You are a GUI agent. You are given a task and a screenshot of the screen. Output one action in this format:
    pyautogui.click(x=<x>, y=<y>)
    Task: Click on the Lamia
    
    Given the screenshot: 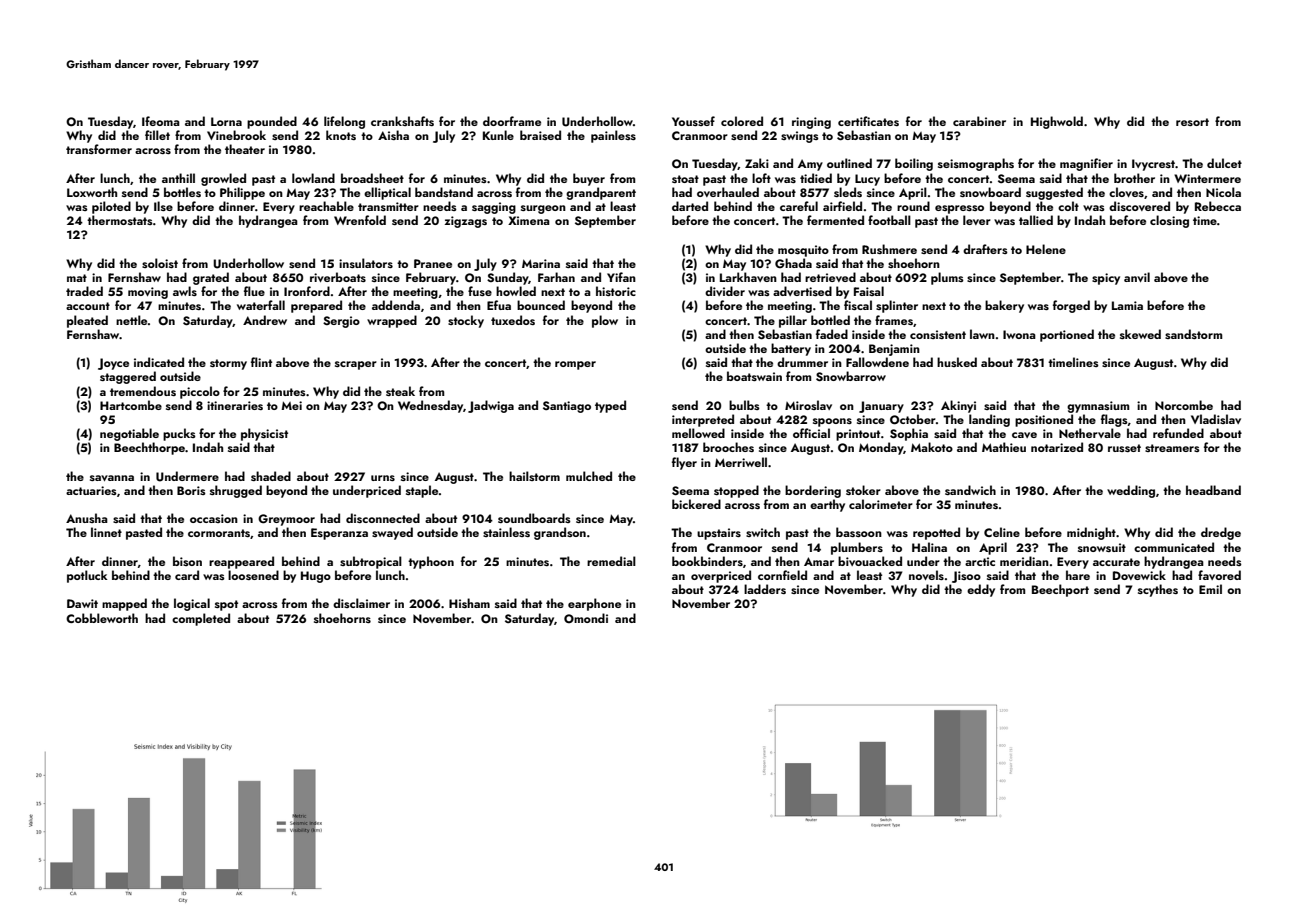 What is the action you would take?
    pyautogui.click(x=1127, y=305)
